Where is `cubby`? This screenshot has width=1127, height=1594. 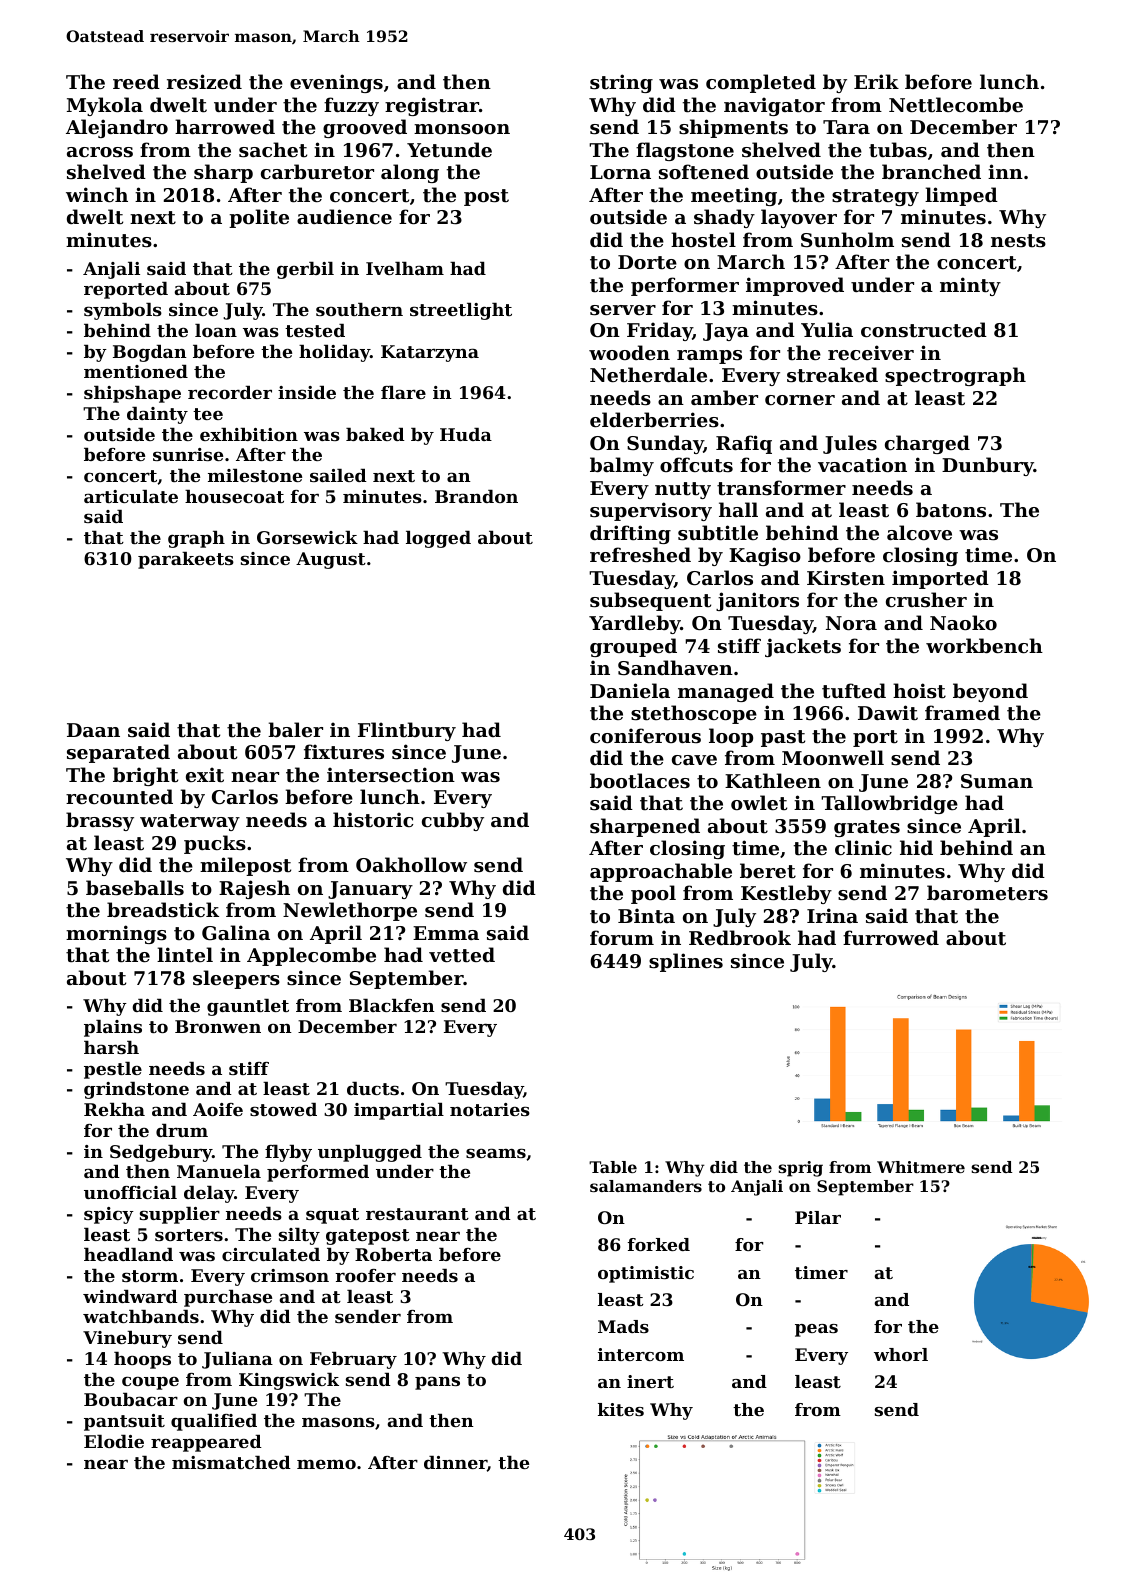
cubby is located at coordinates (453, 821).
